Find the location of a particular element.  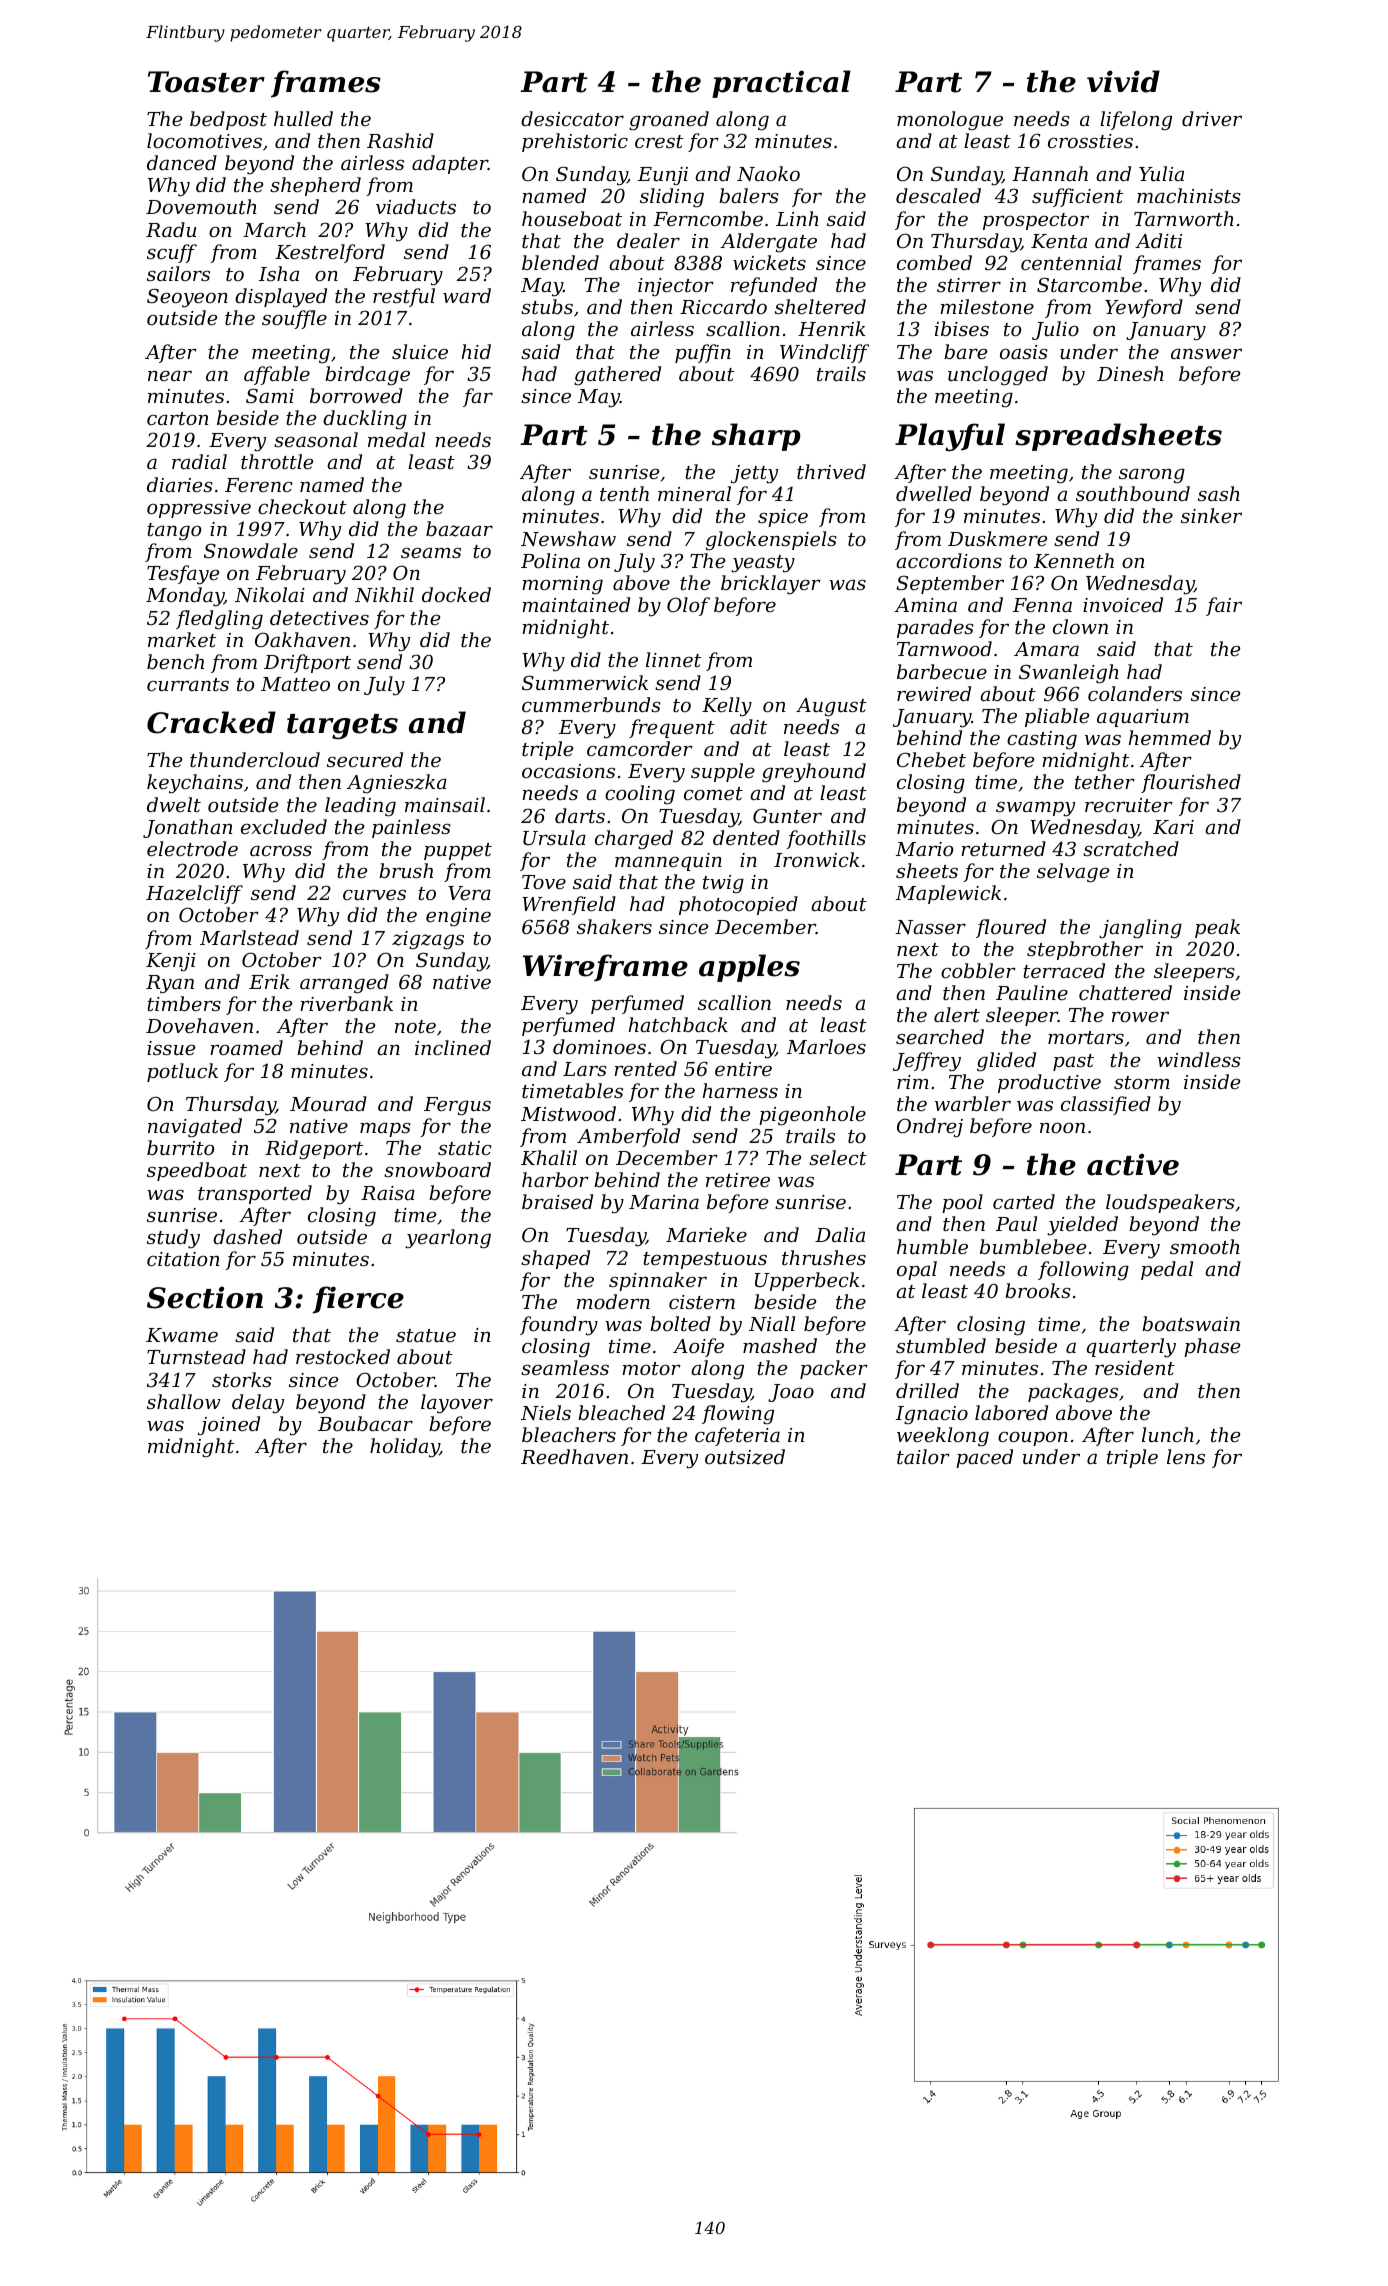

invoiced is located at coordinates (1123, 604).
